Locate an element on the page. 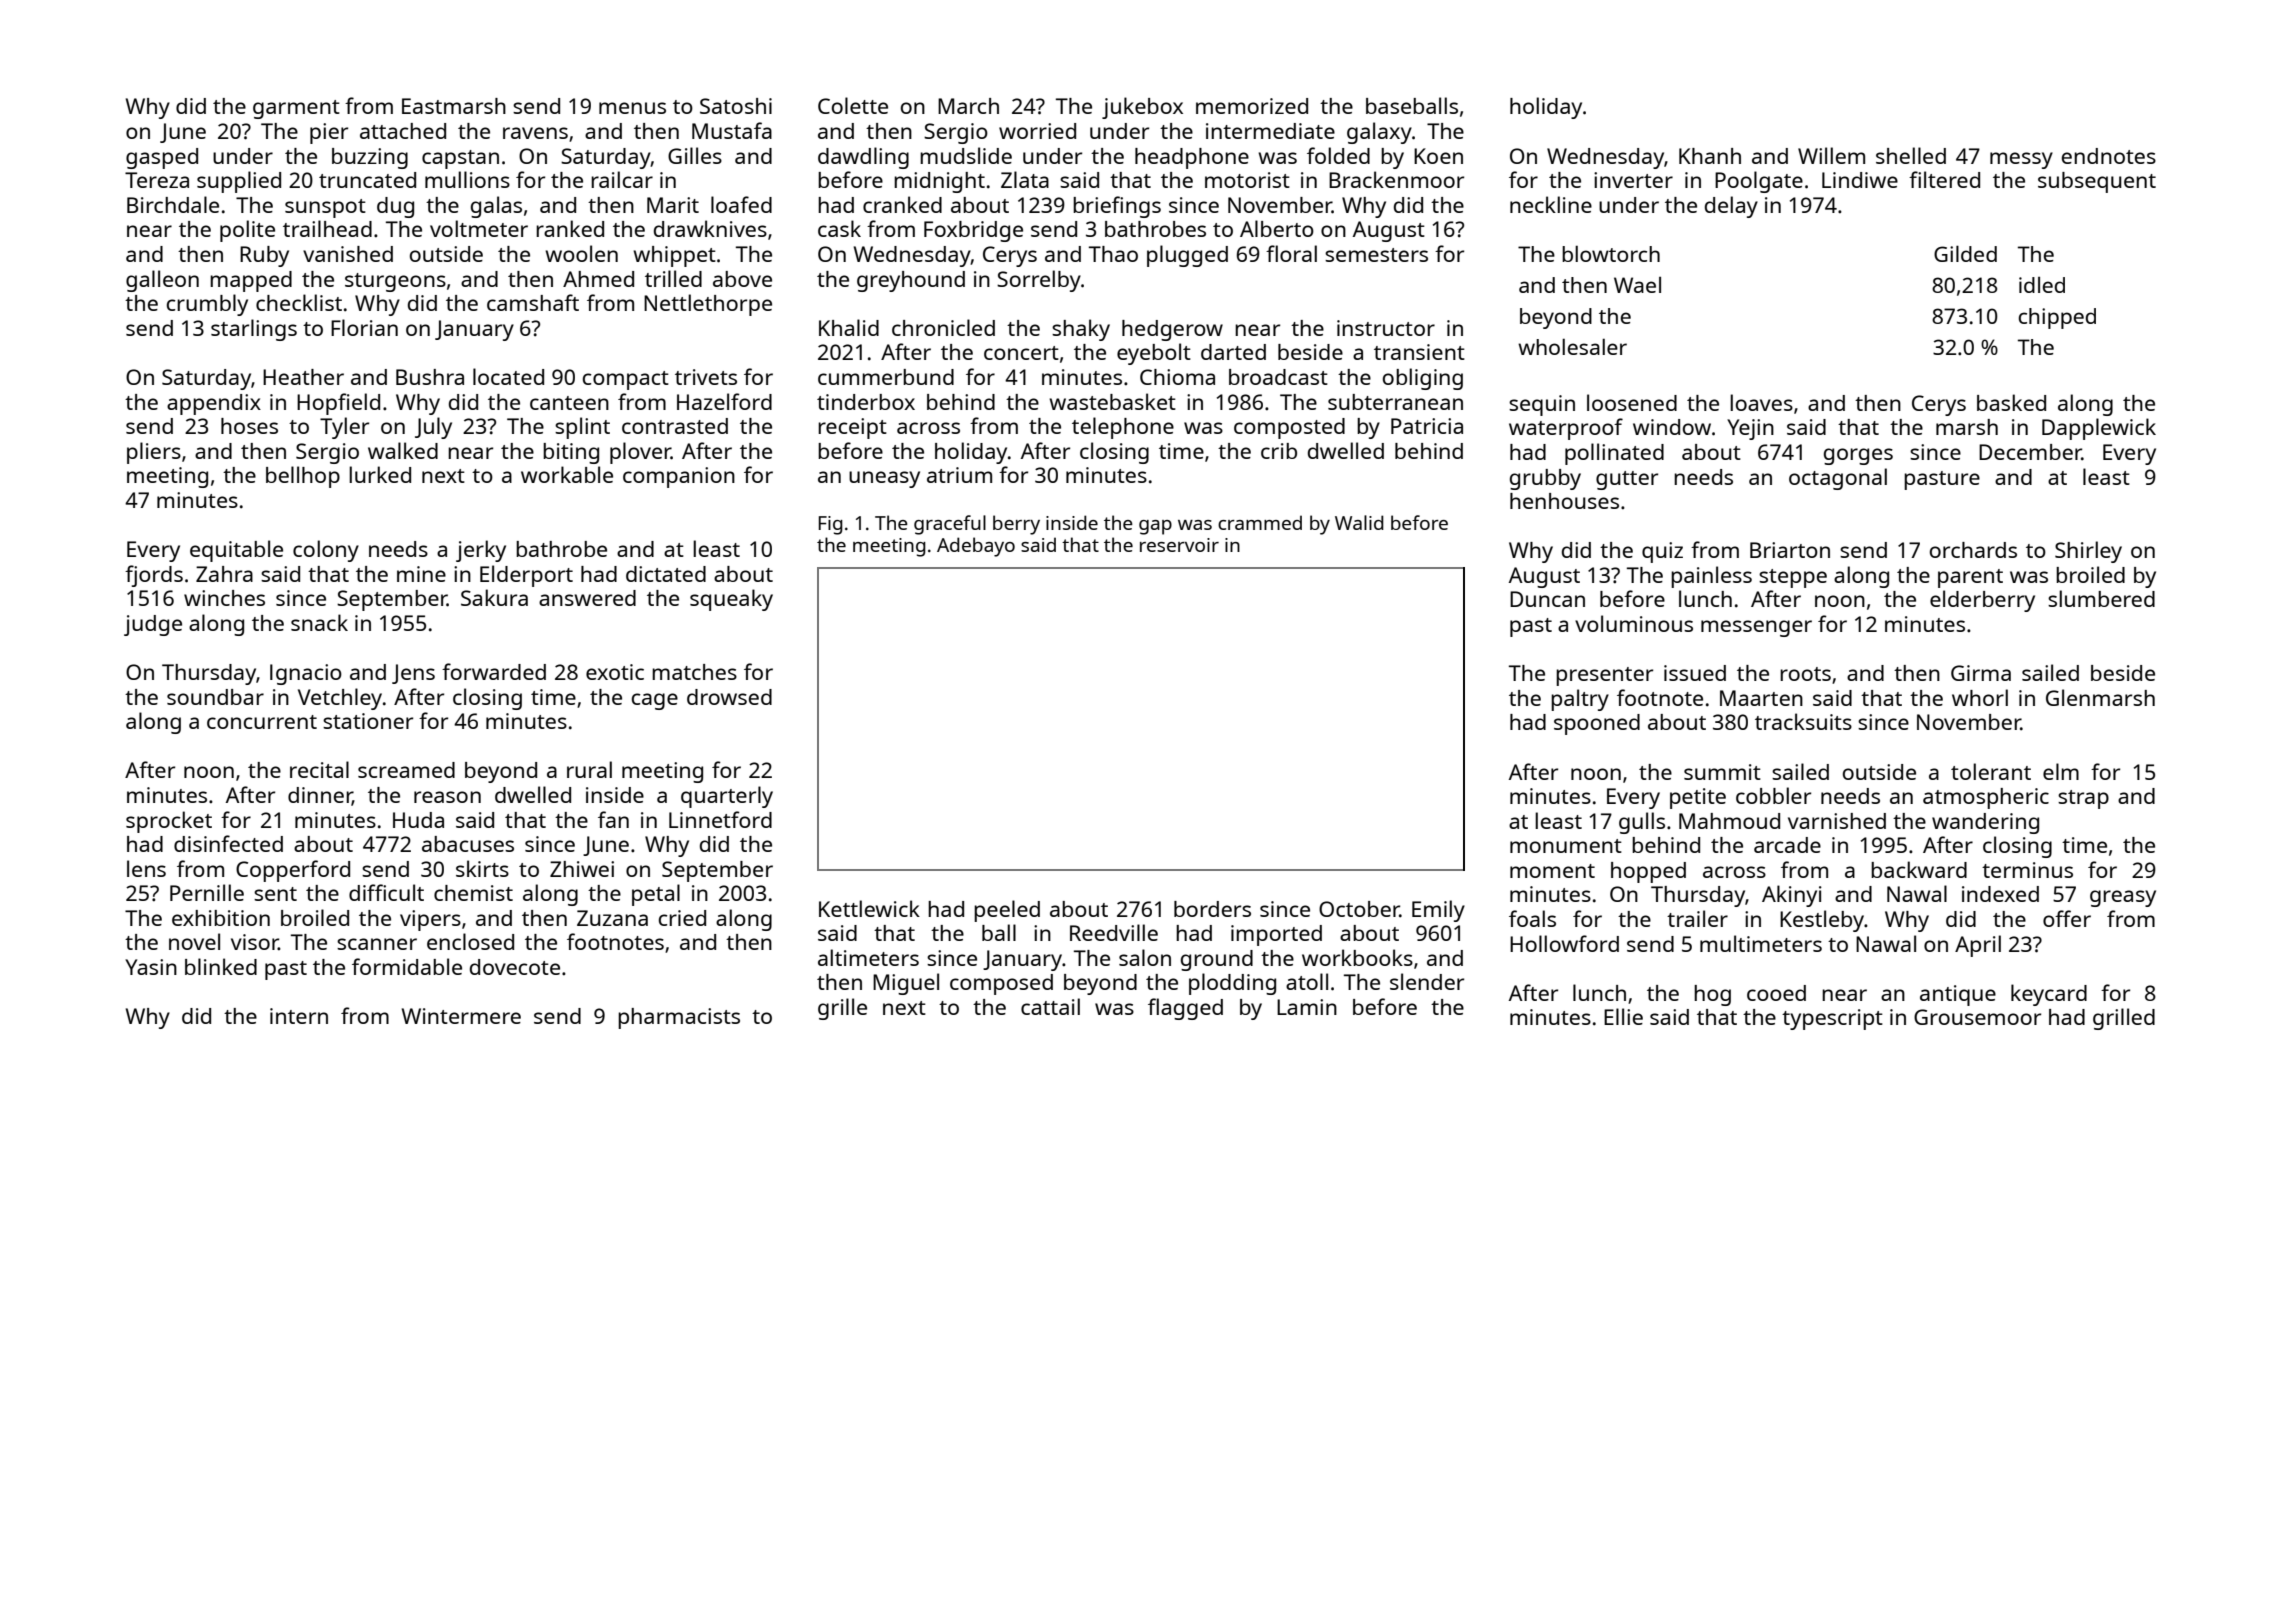 The height and width of the image is (1614, 2282). polite is located at coordinates (247, 231).
